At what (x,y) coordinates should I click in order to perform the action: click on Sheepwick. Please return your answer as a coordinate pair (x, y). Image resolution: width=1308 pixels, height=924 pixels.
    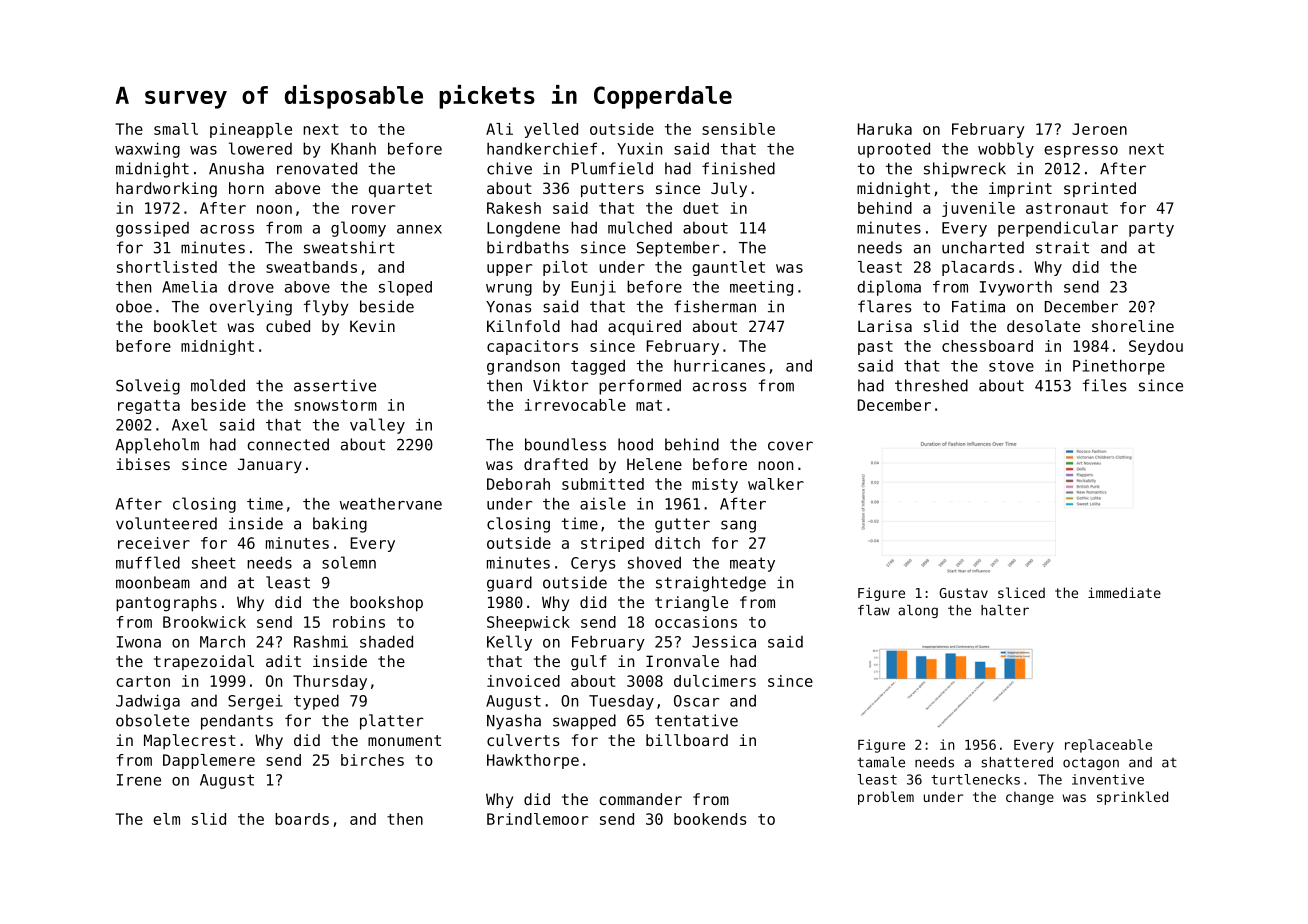
    Looking at the image, I should click on (528, 623).
